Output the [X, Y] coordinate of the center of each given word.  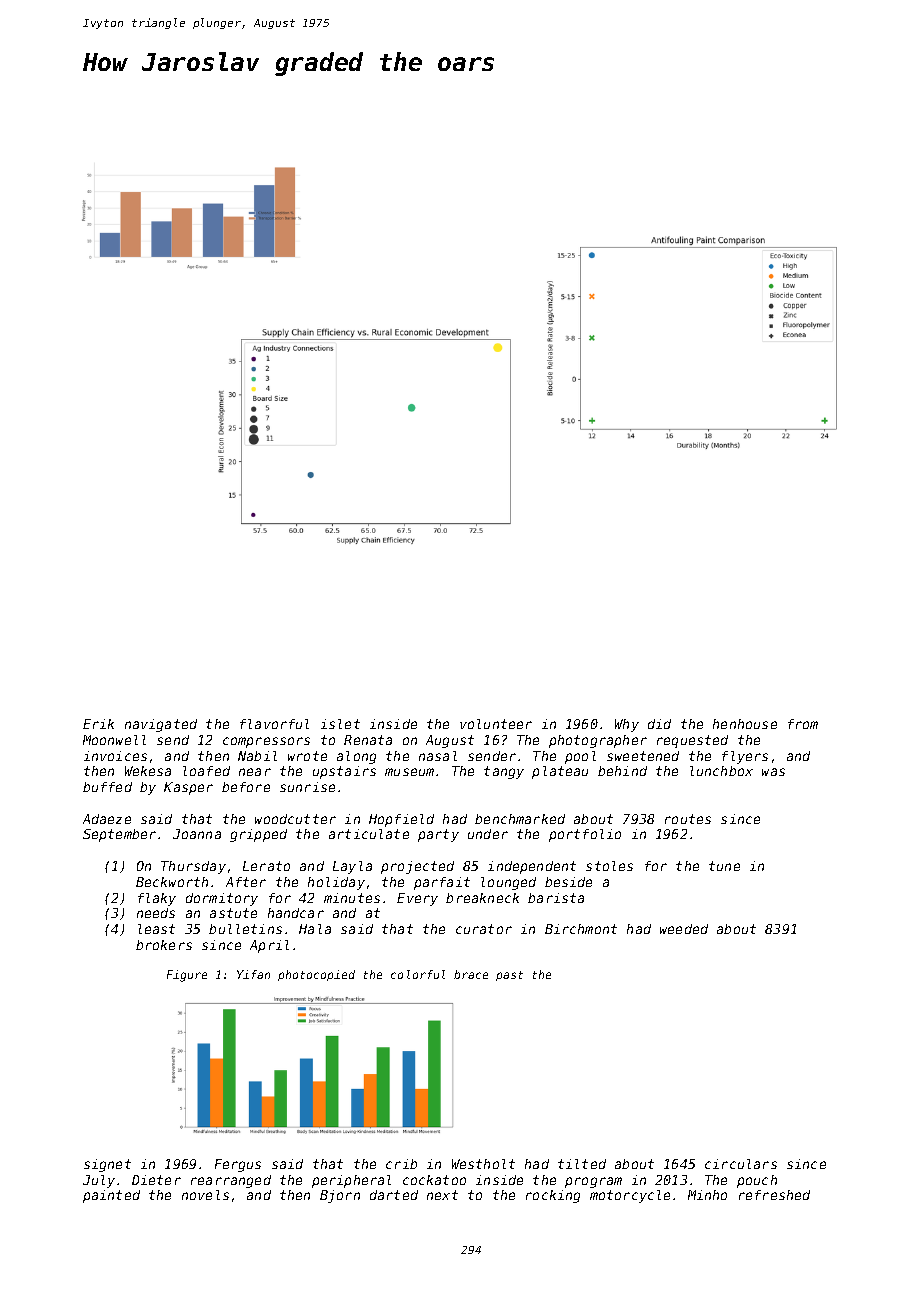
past [509, 976]
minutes [352, 898]
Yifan [253, 974]
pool [580, 757]
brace [471, 974]
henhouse [745, 724]
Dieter [156, 1180]
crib [401, 1164]
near [255, 772]
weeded [684, 929]
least [156, 929]
